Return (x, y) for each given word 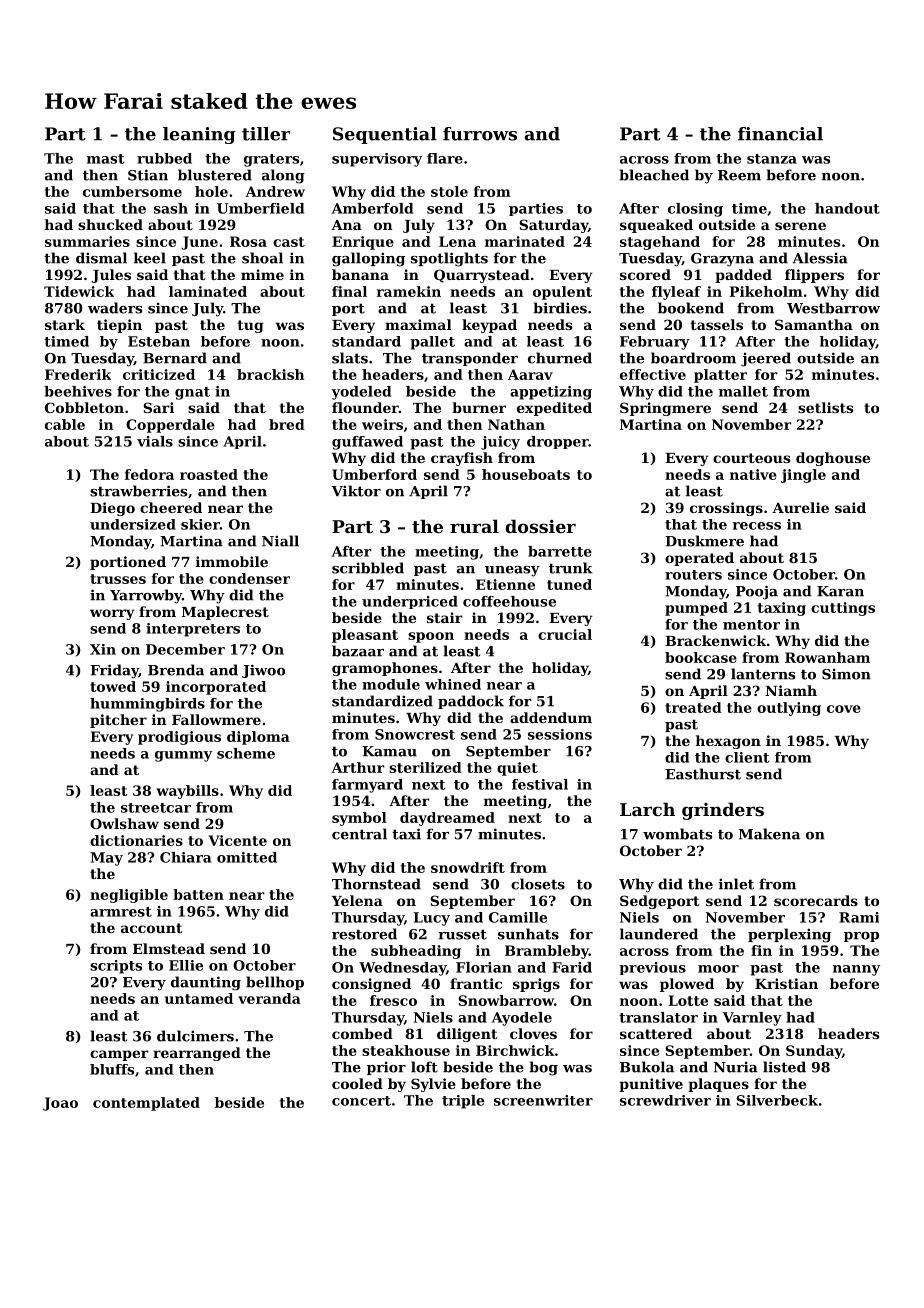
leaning (199, 135)
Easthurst (703, 774)
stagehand (660, 243)
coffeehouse (509, 601)
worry (112, 614)
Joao (60, 1104)
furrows (480, 134)
